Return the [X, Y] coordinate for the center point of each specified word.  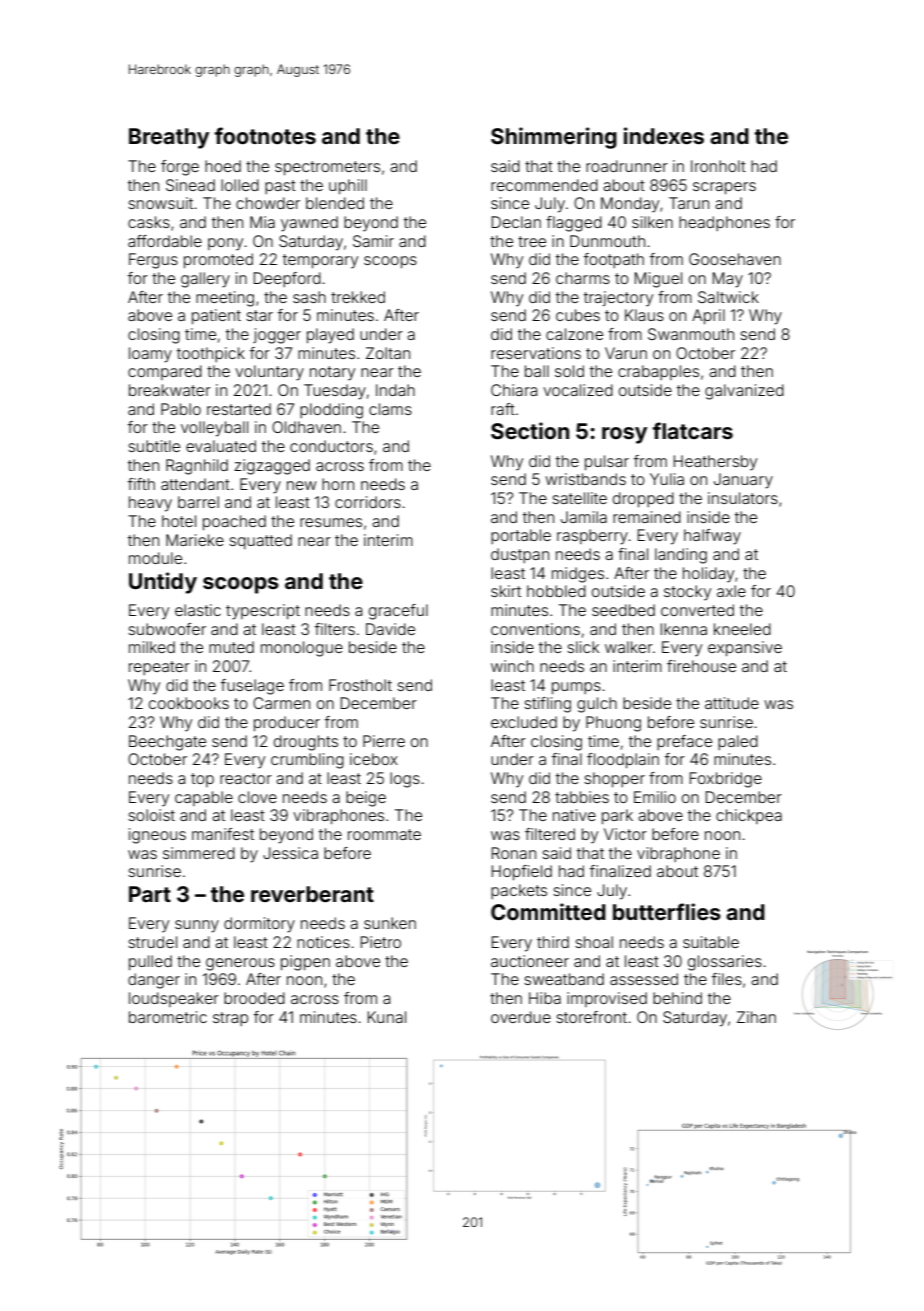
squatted [260, 541]
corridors [368, 502]
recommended [544, 185]
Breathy [169, 138]
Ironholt [718, 166]
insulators [743, 498]
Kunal [387, 1017]
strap [230, 1019]
